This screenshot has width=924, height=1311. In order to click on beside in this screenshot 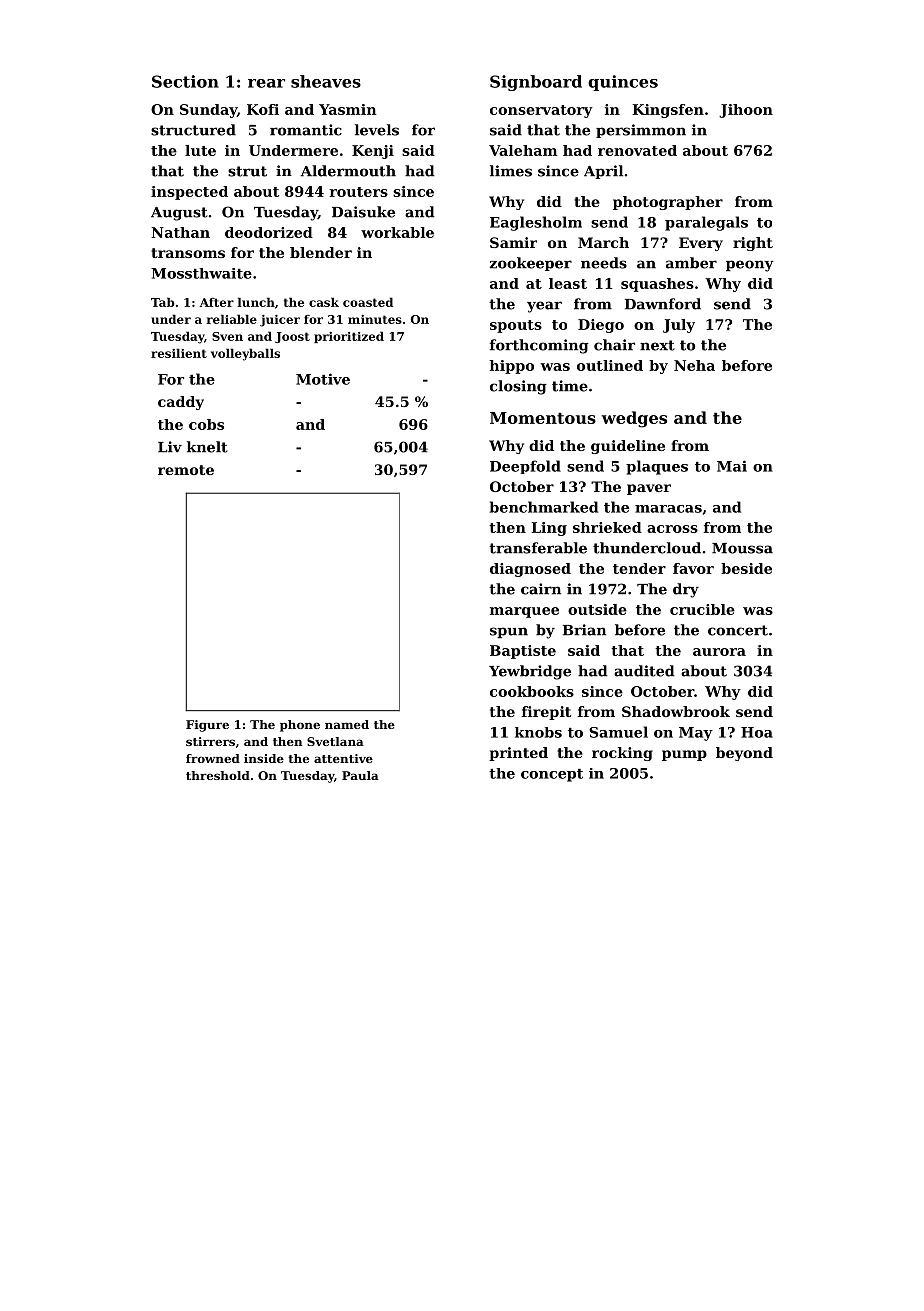, I will do `click(746, 568)`.
